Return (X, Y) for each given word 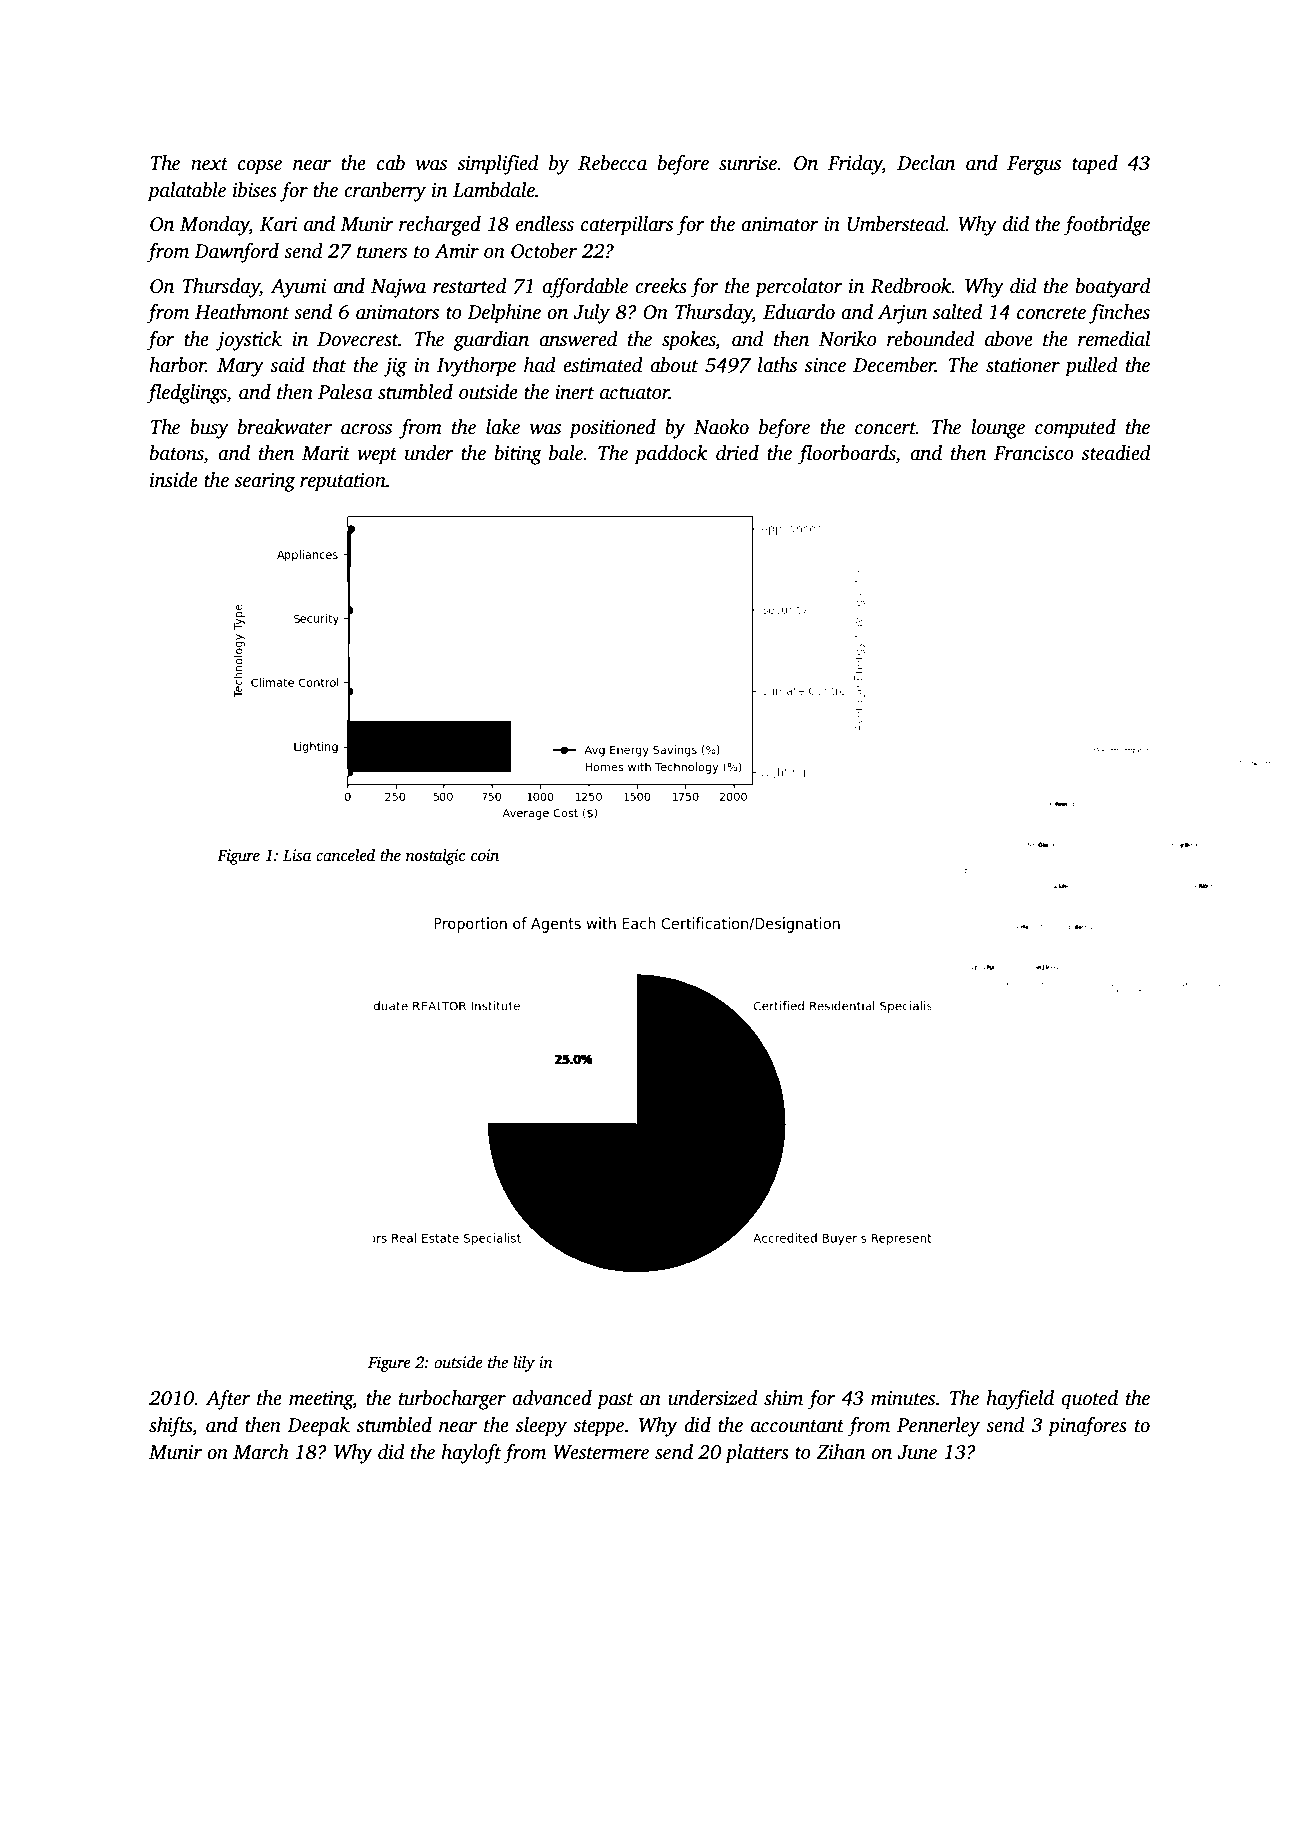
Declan (926, 163)
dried (737, 453)
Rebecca (612, 163)
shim (783, 1398)
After (228, 1400)
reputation (343, 482)
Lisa (297, 855)
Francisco (1034, 453)
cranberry (385, 192)
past (615, 1401)
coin (485, 855)
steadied (1116, 453)
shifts (170, 1427)
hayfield (1020, 1400)
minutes (903, 1398)
